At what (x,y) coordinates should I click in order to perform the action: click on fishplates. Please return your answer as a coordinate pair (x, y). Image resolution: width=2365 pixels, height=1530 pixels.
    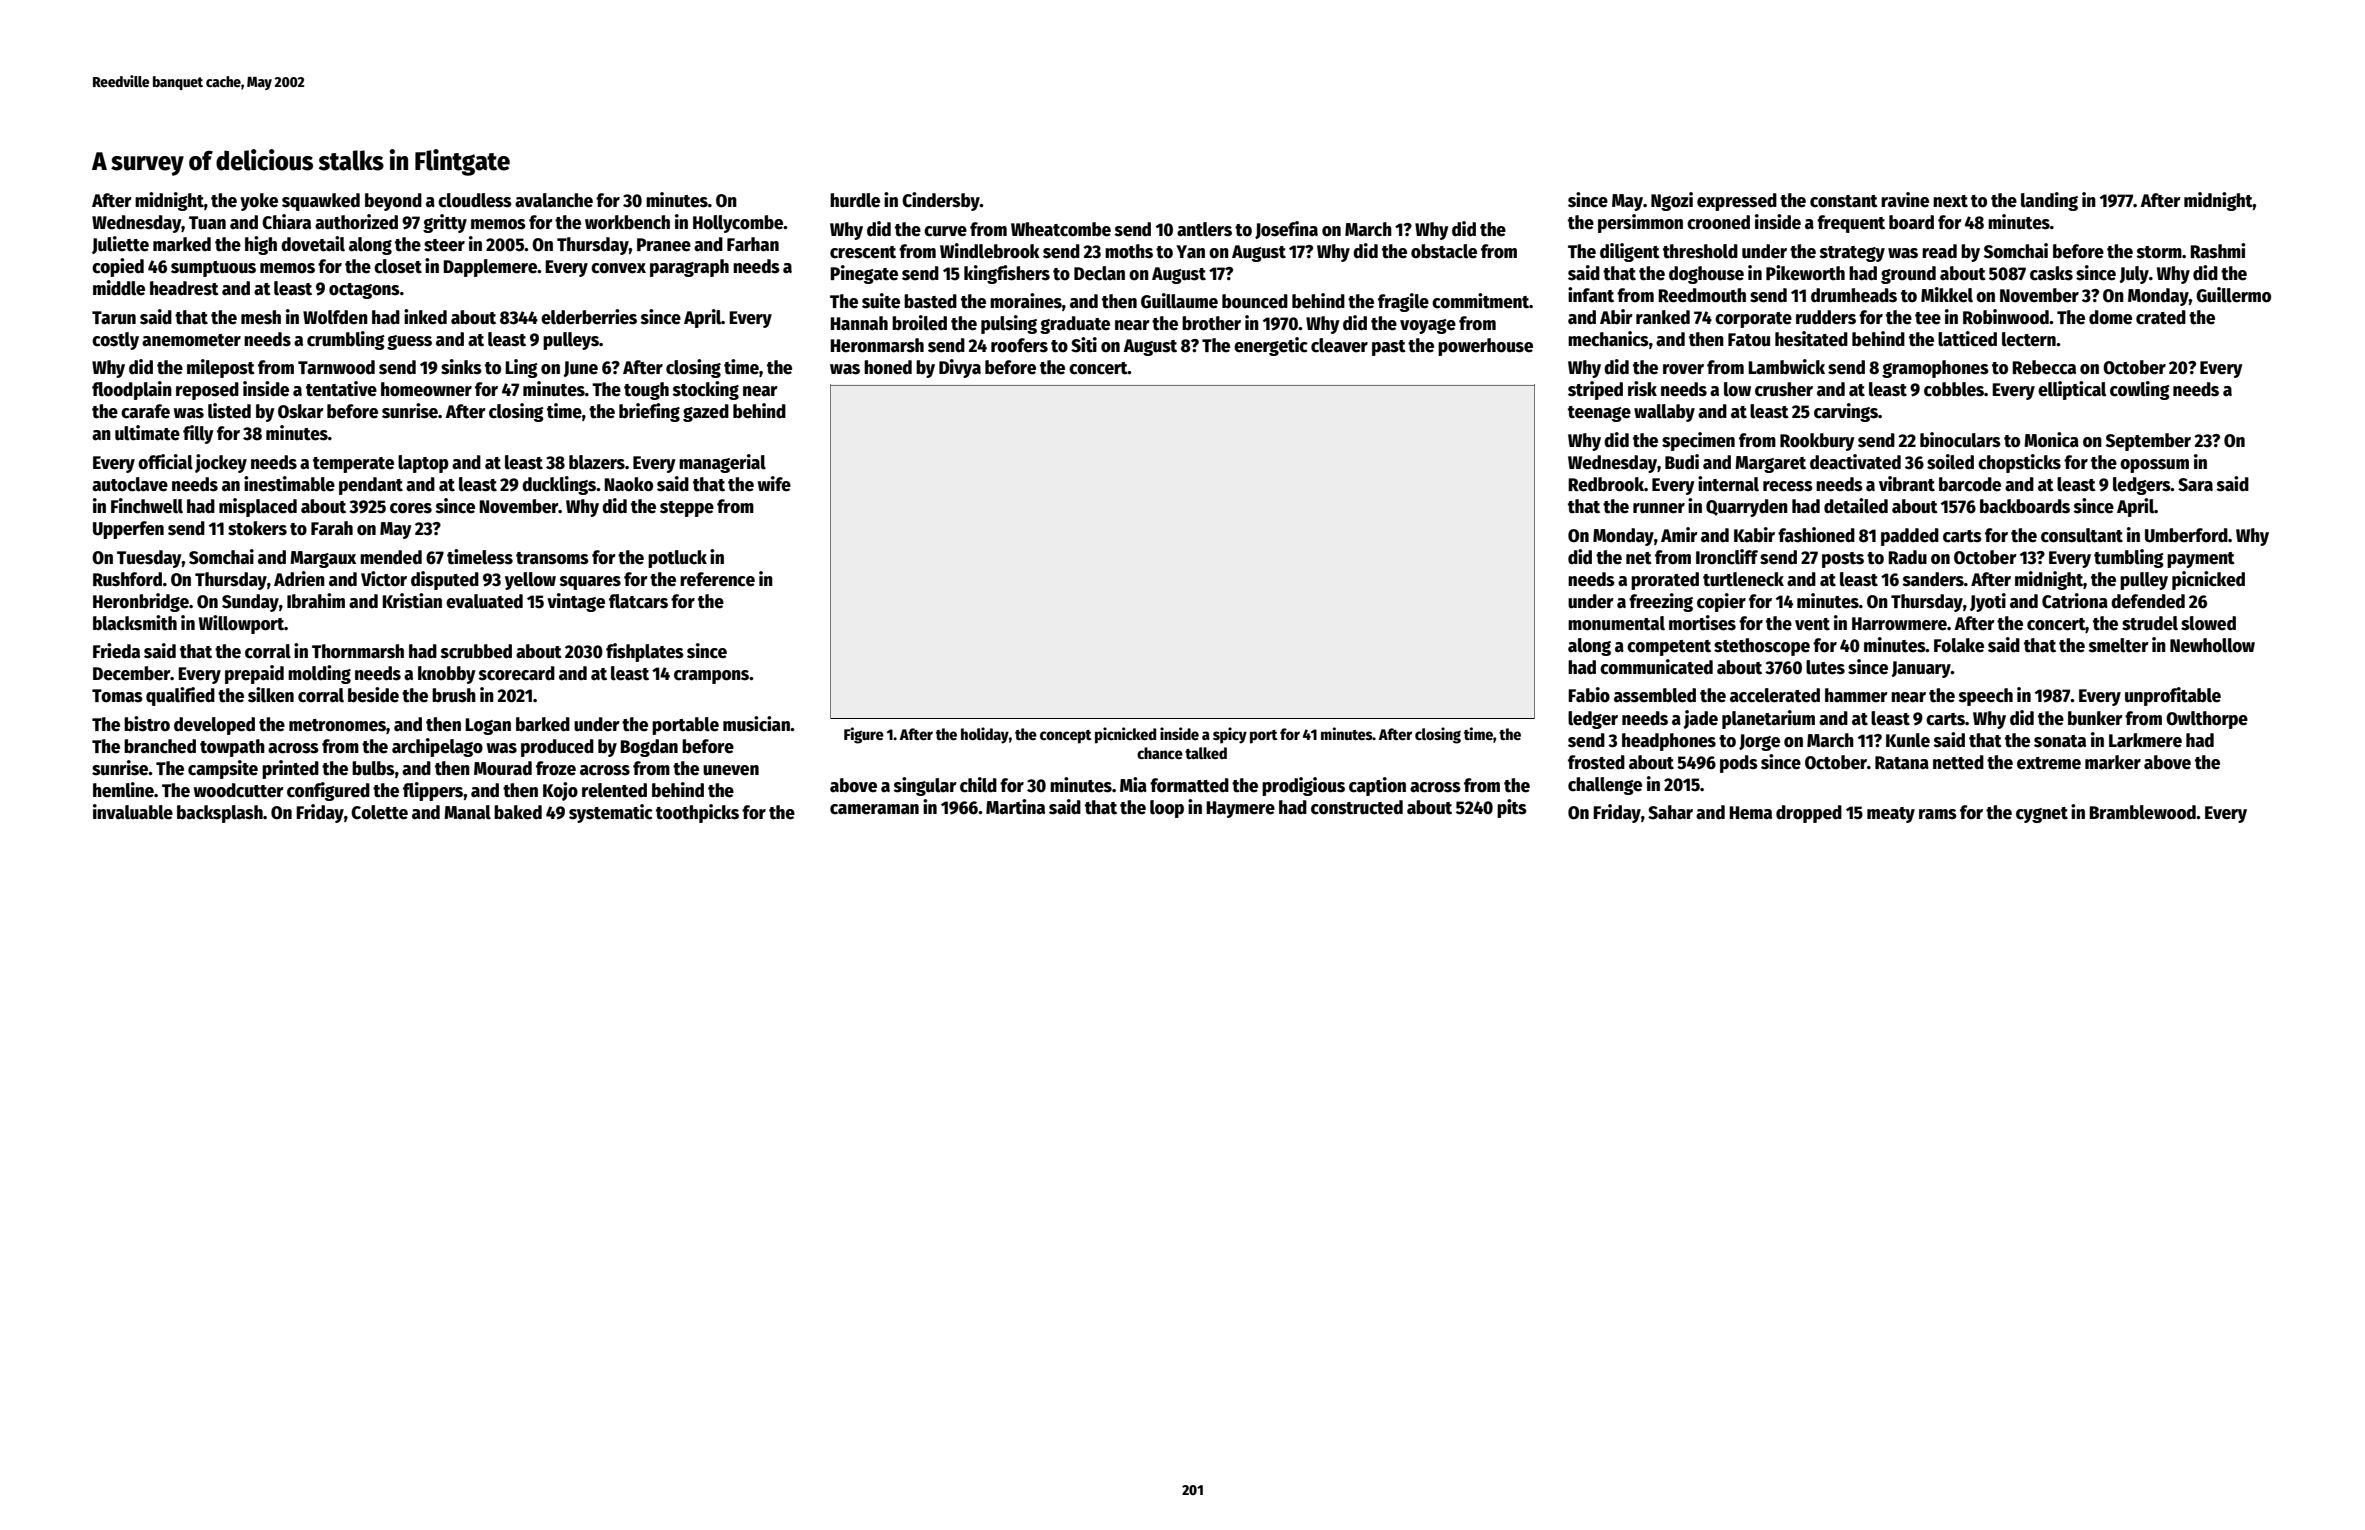
    Looking at the image, I should click on (645, 652).
